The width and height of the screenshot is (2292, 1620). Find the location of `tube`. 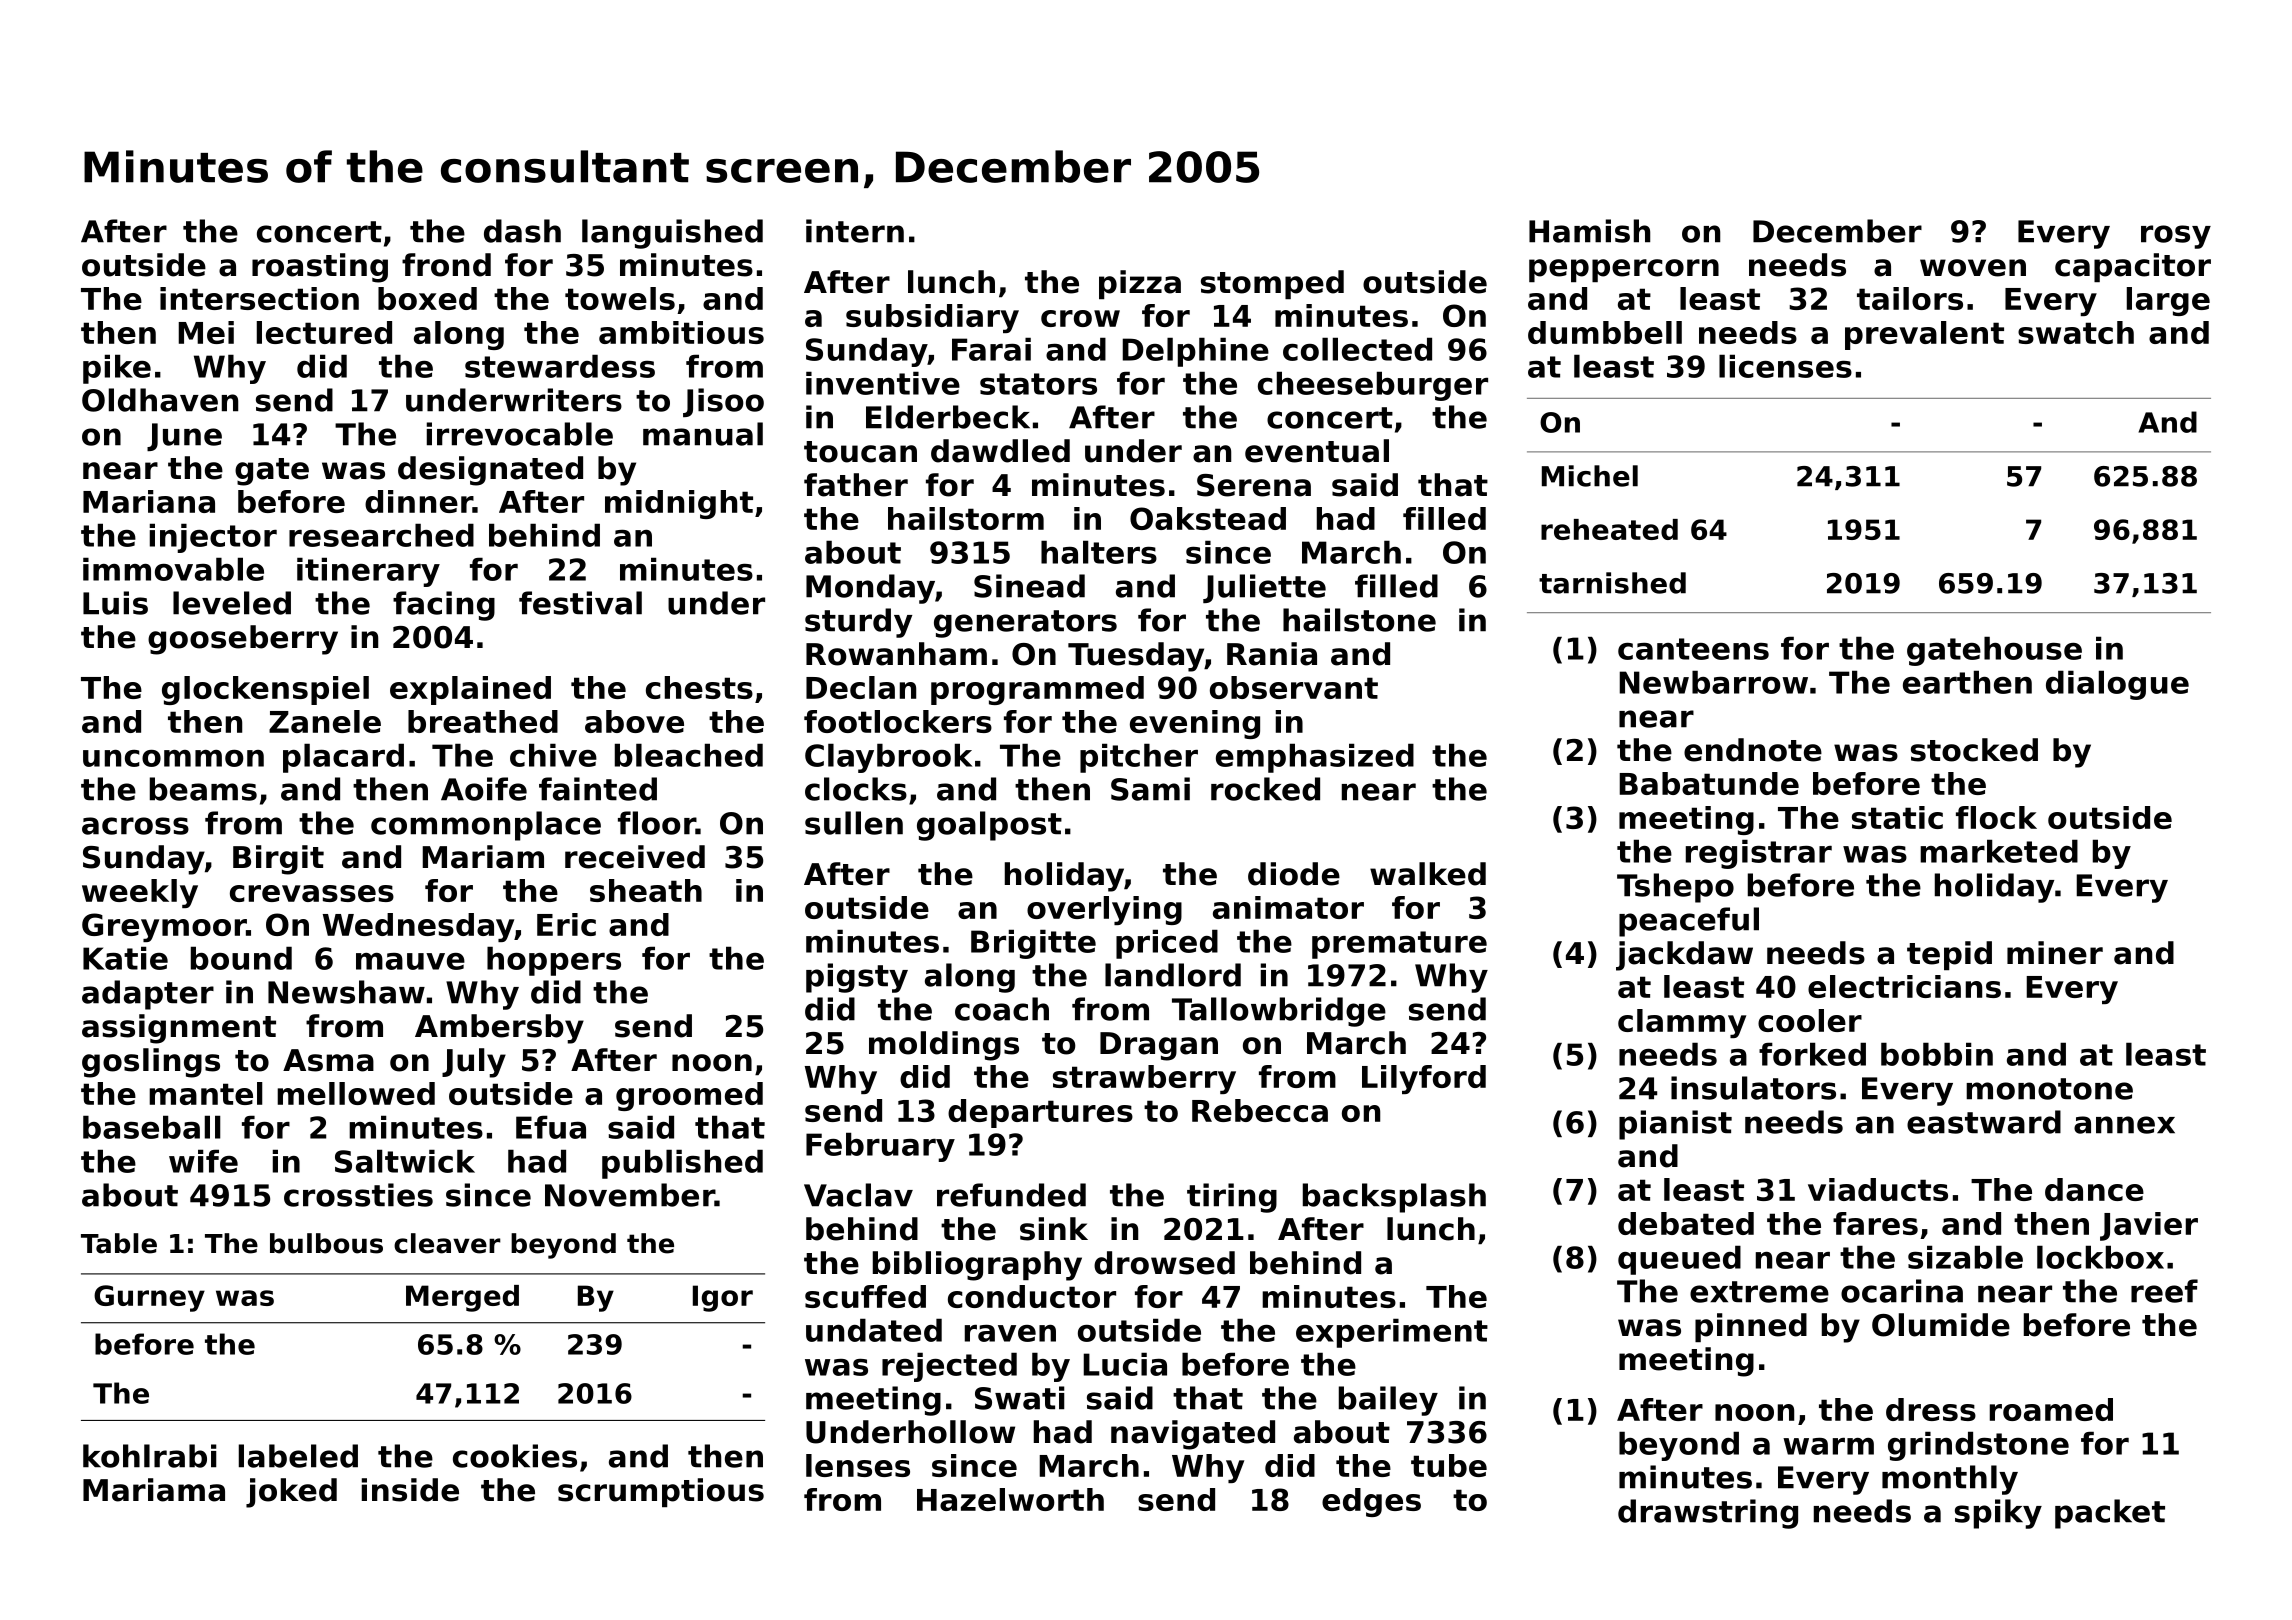

tube is located at coordinates (1449, 1465).
